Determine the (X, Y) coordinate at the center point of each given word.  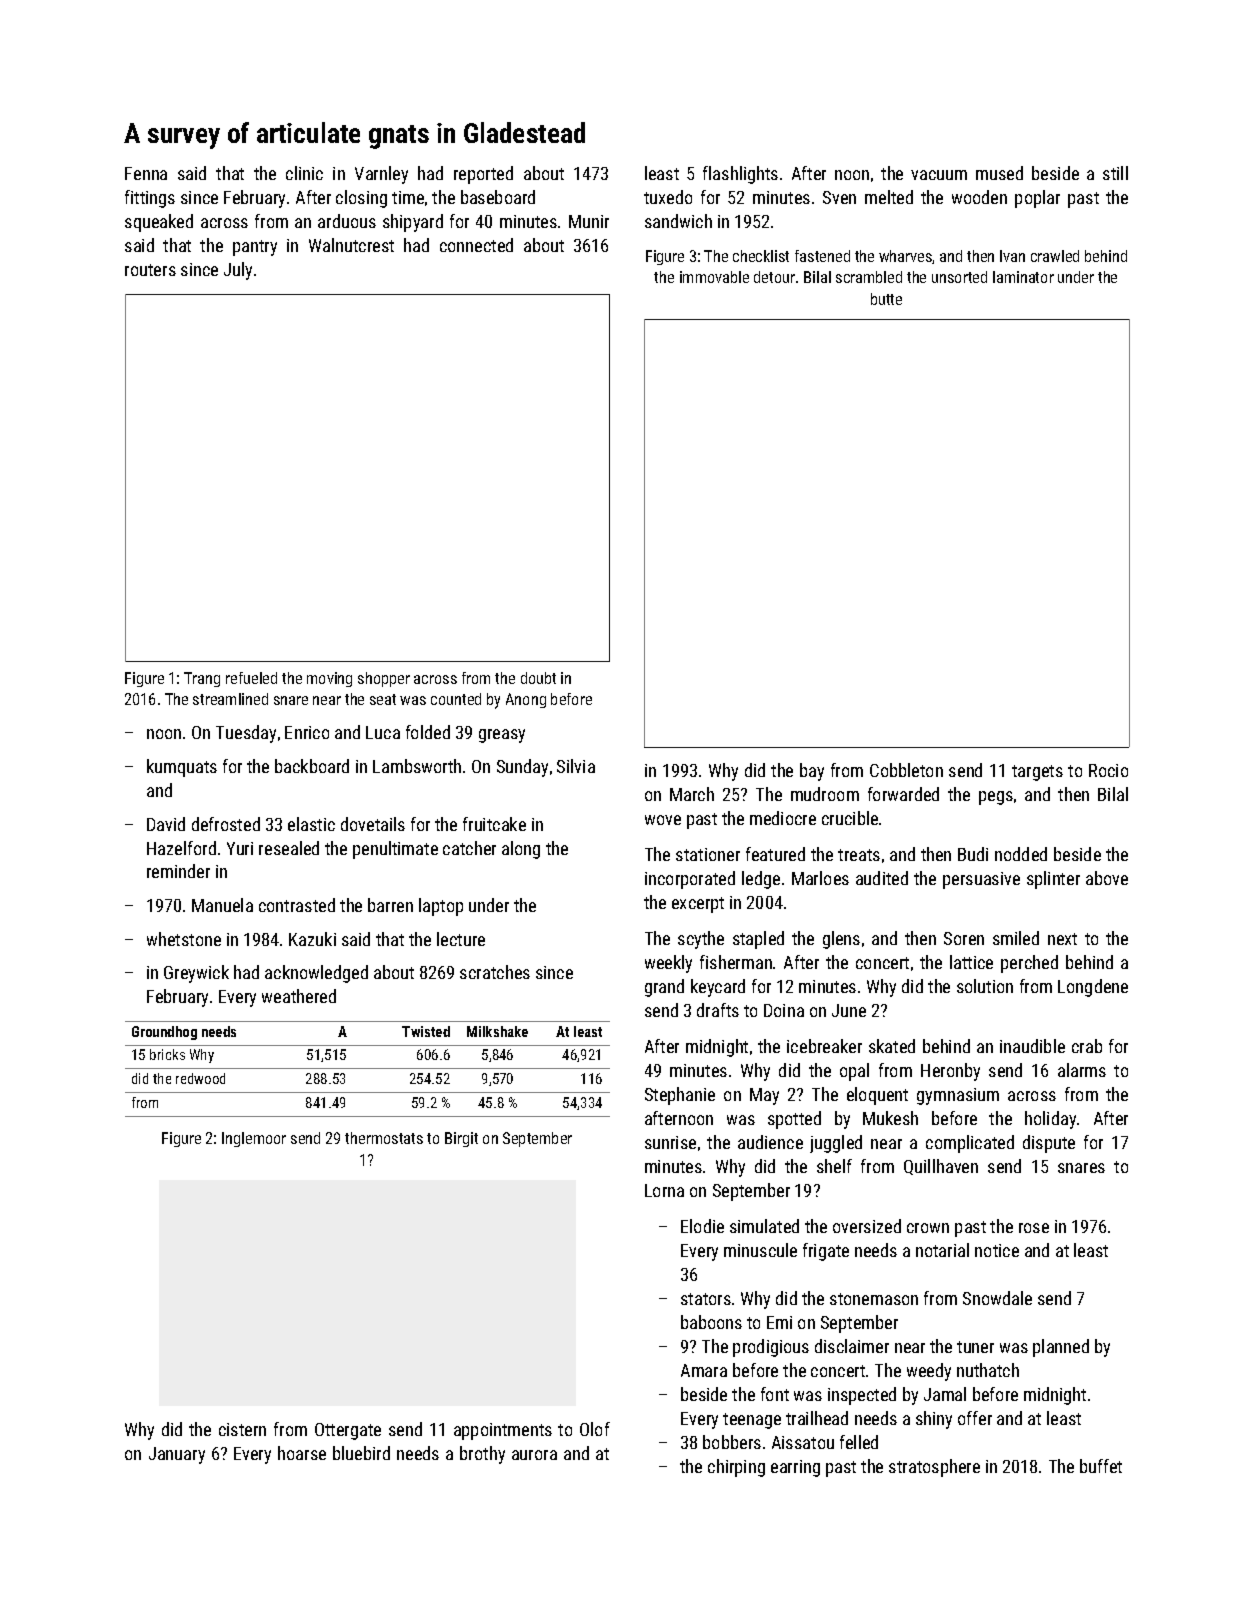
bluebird (361, 1453)
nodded (1021, 854)
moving (329, 679)
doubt (538, 678)
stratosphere (934, 1468)
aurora (534, 1455)
